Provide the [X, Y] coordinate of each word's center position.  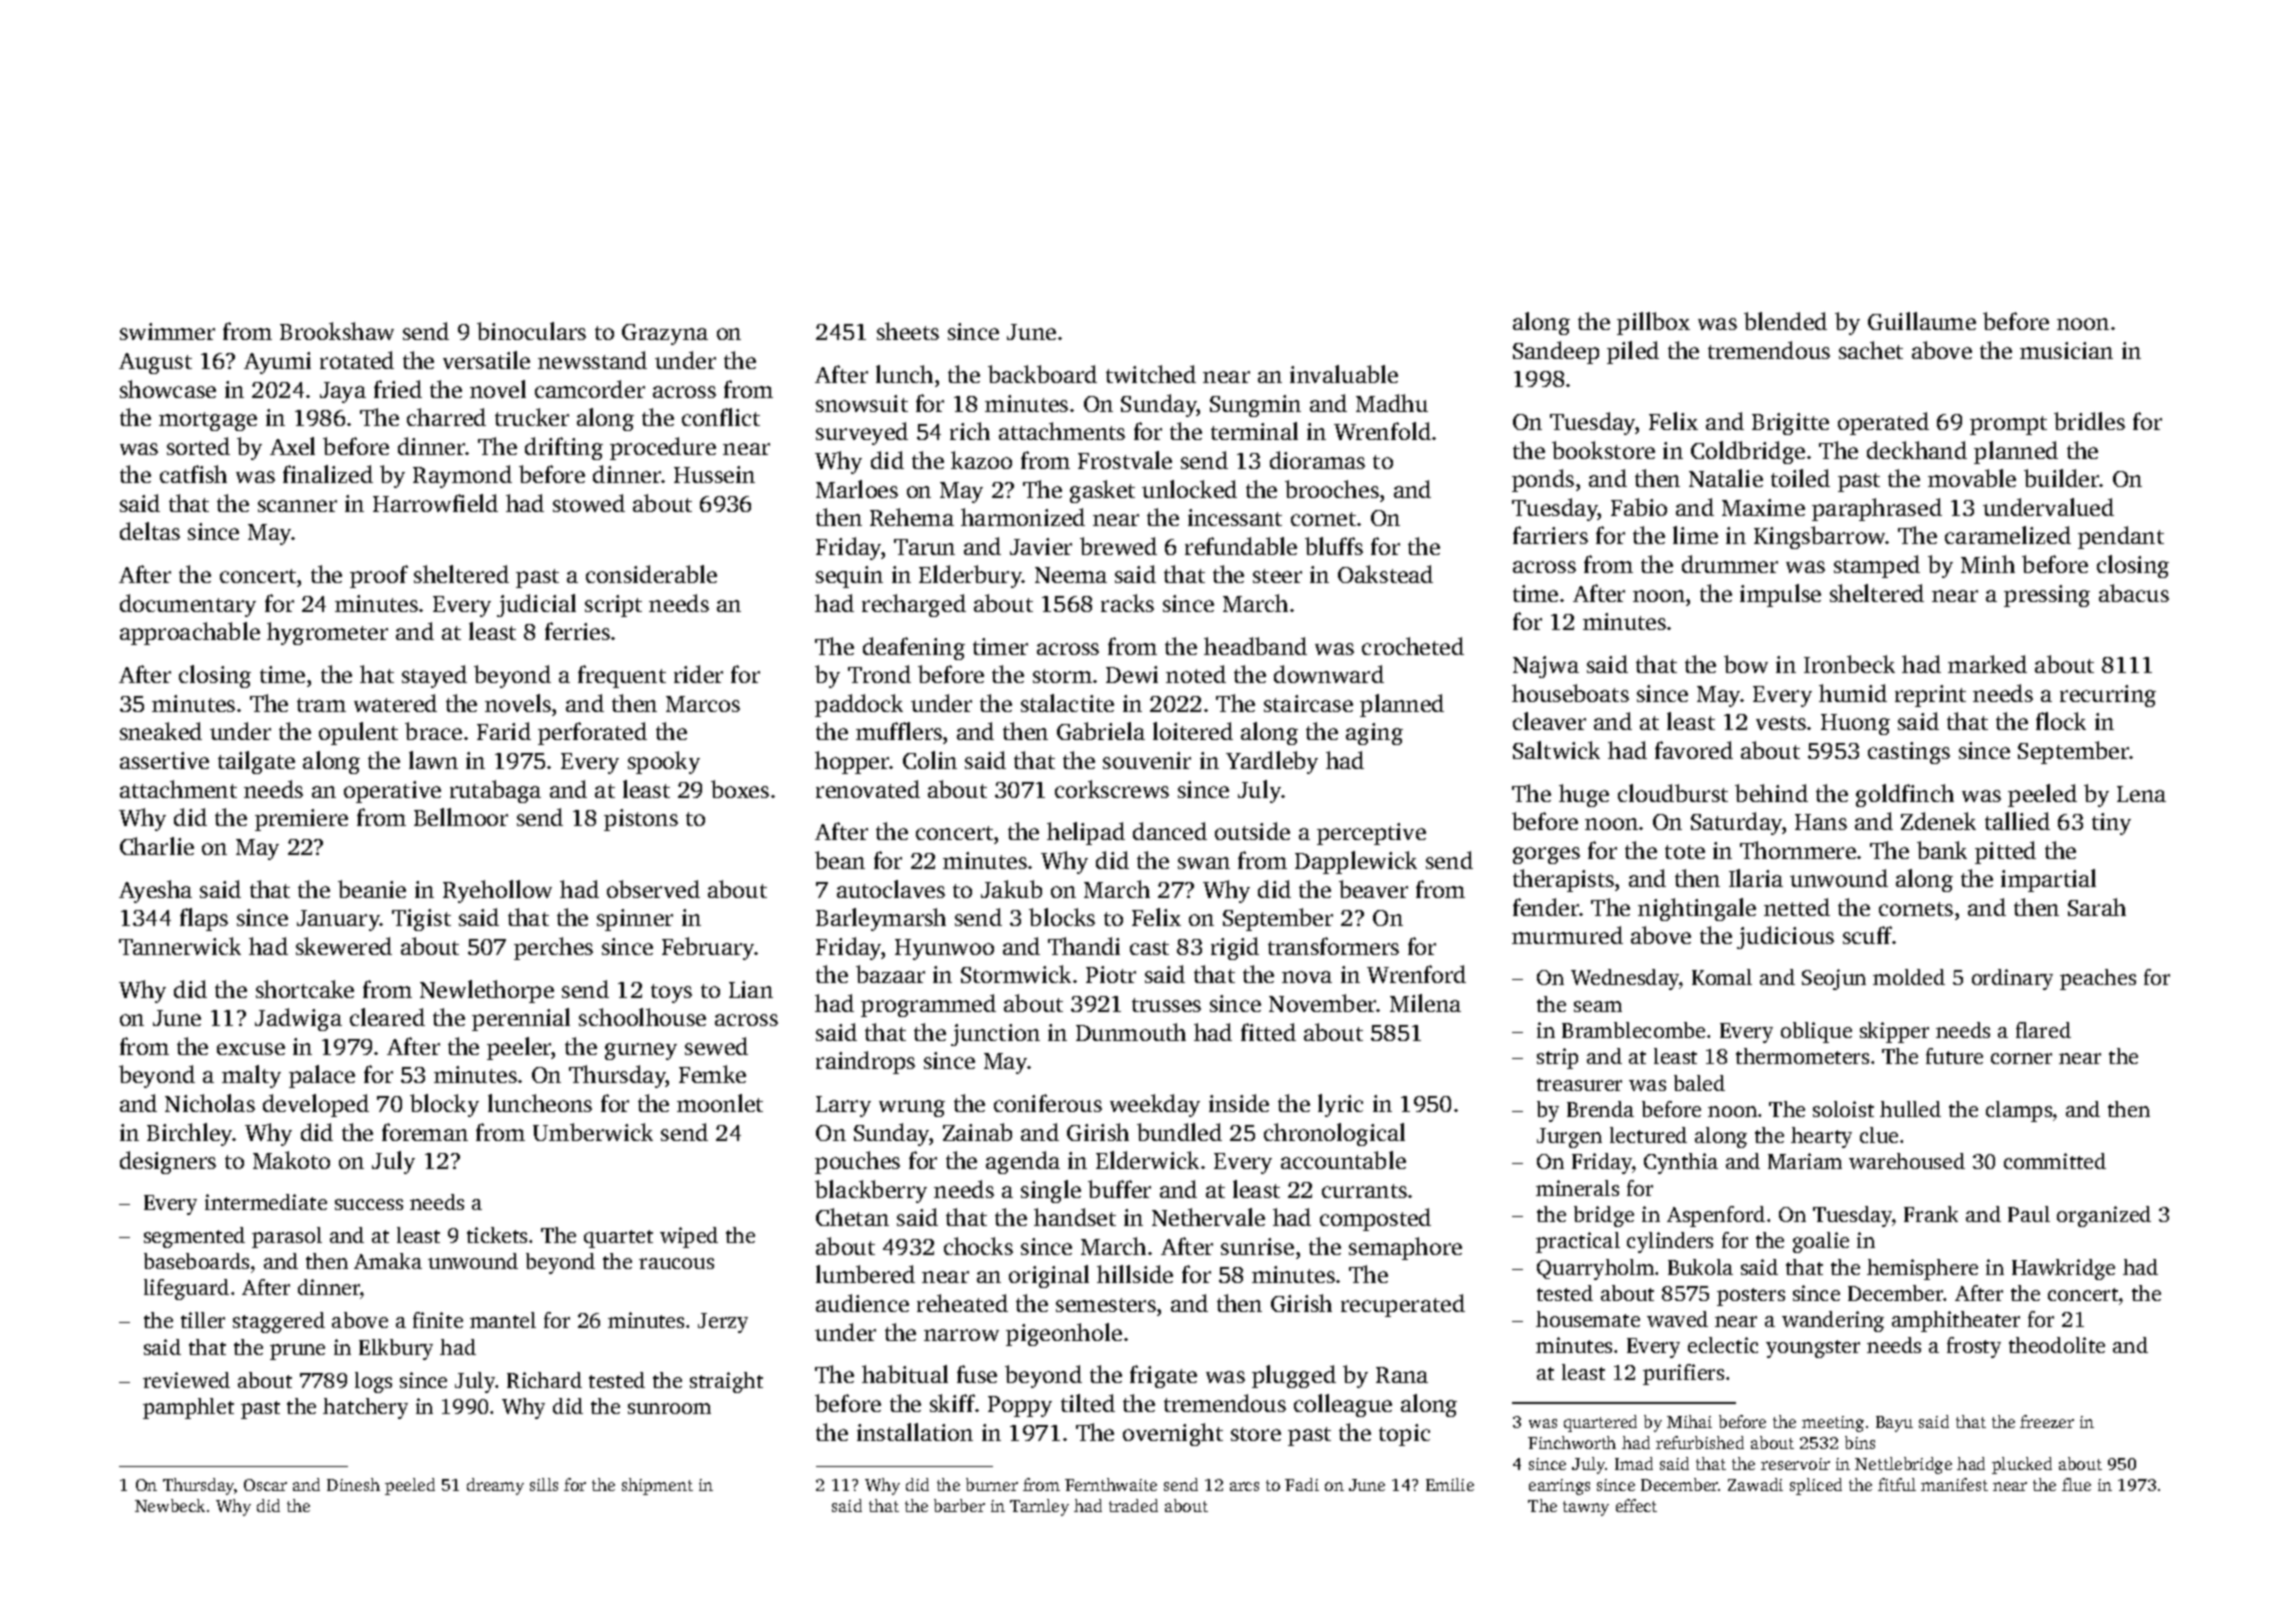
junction [995, 1035]
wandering [1833, 1321]
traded [1133, 1505]
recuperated [1403, 1305]
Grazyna [665, 334]
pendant [2121, 537]
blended [1785, 321]
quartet [618, 1239]
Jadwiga [298, 1019]
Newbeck [170, 1505]
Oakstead [1385, 574]
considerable [651, 574]
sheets [908, 331]
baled [1699, 1083]
